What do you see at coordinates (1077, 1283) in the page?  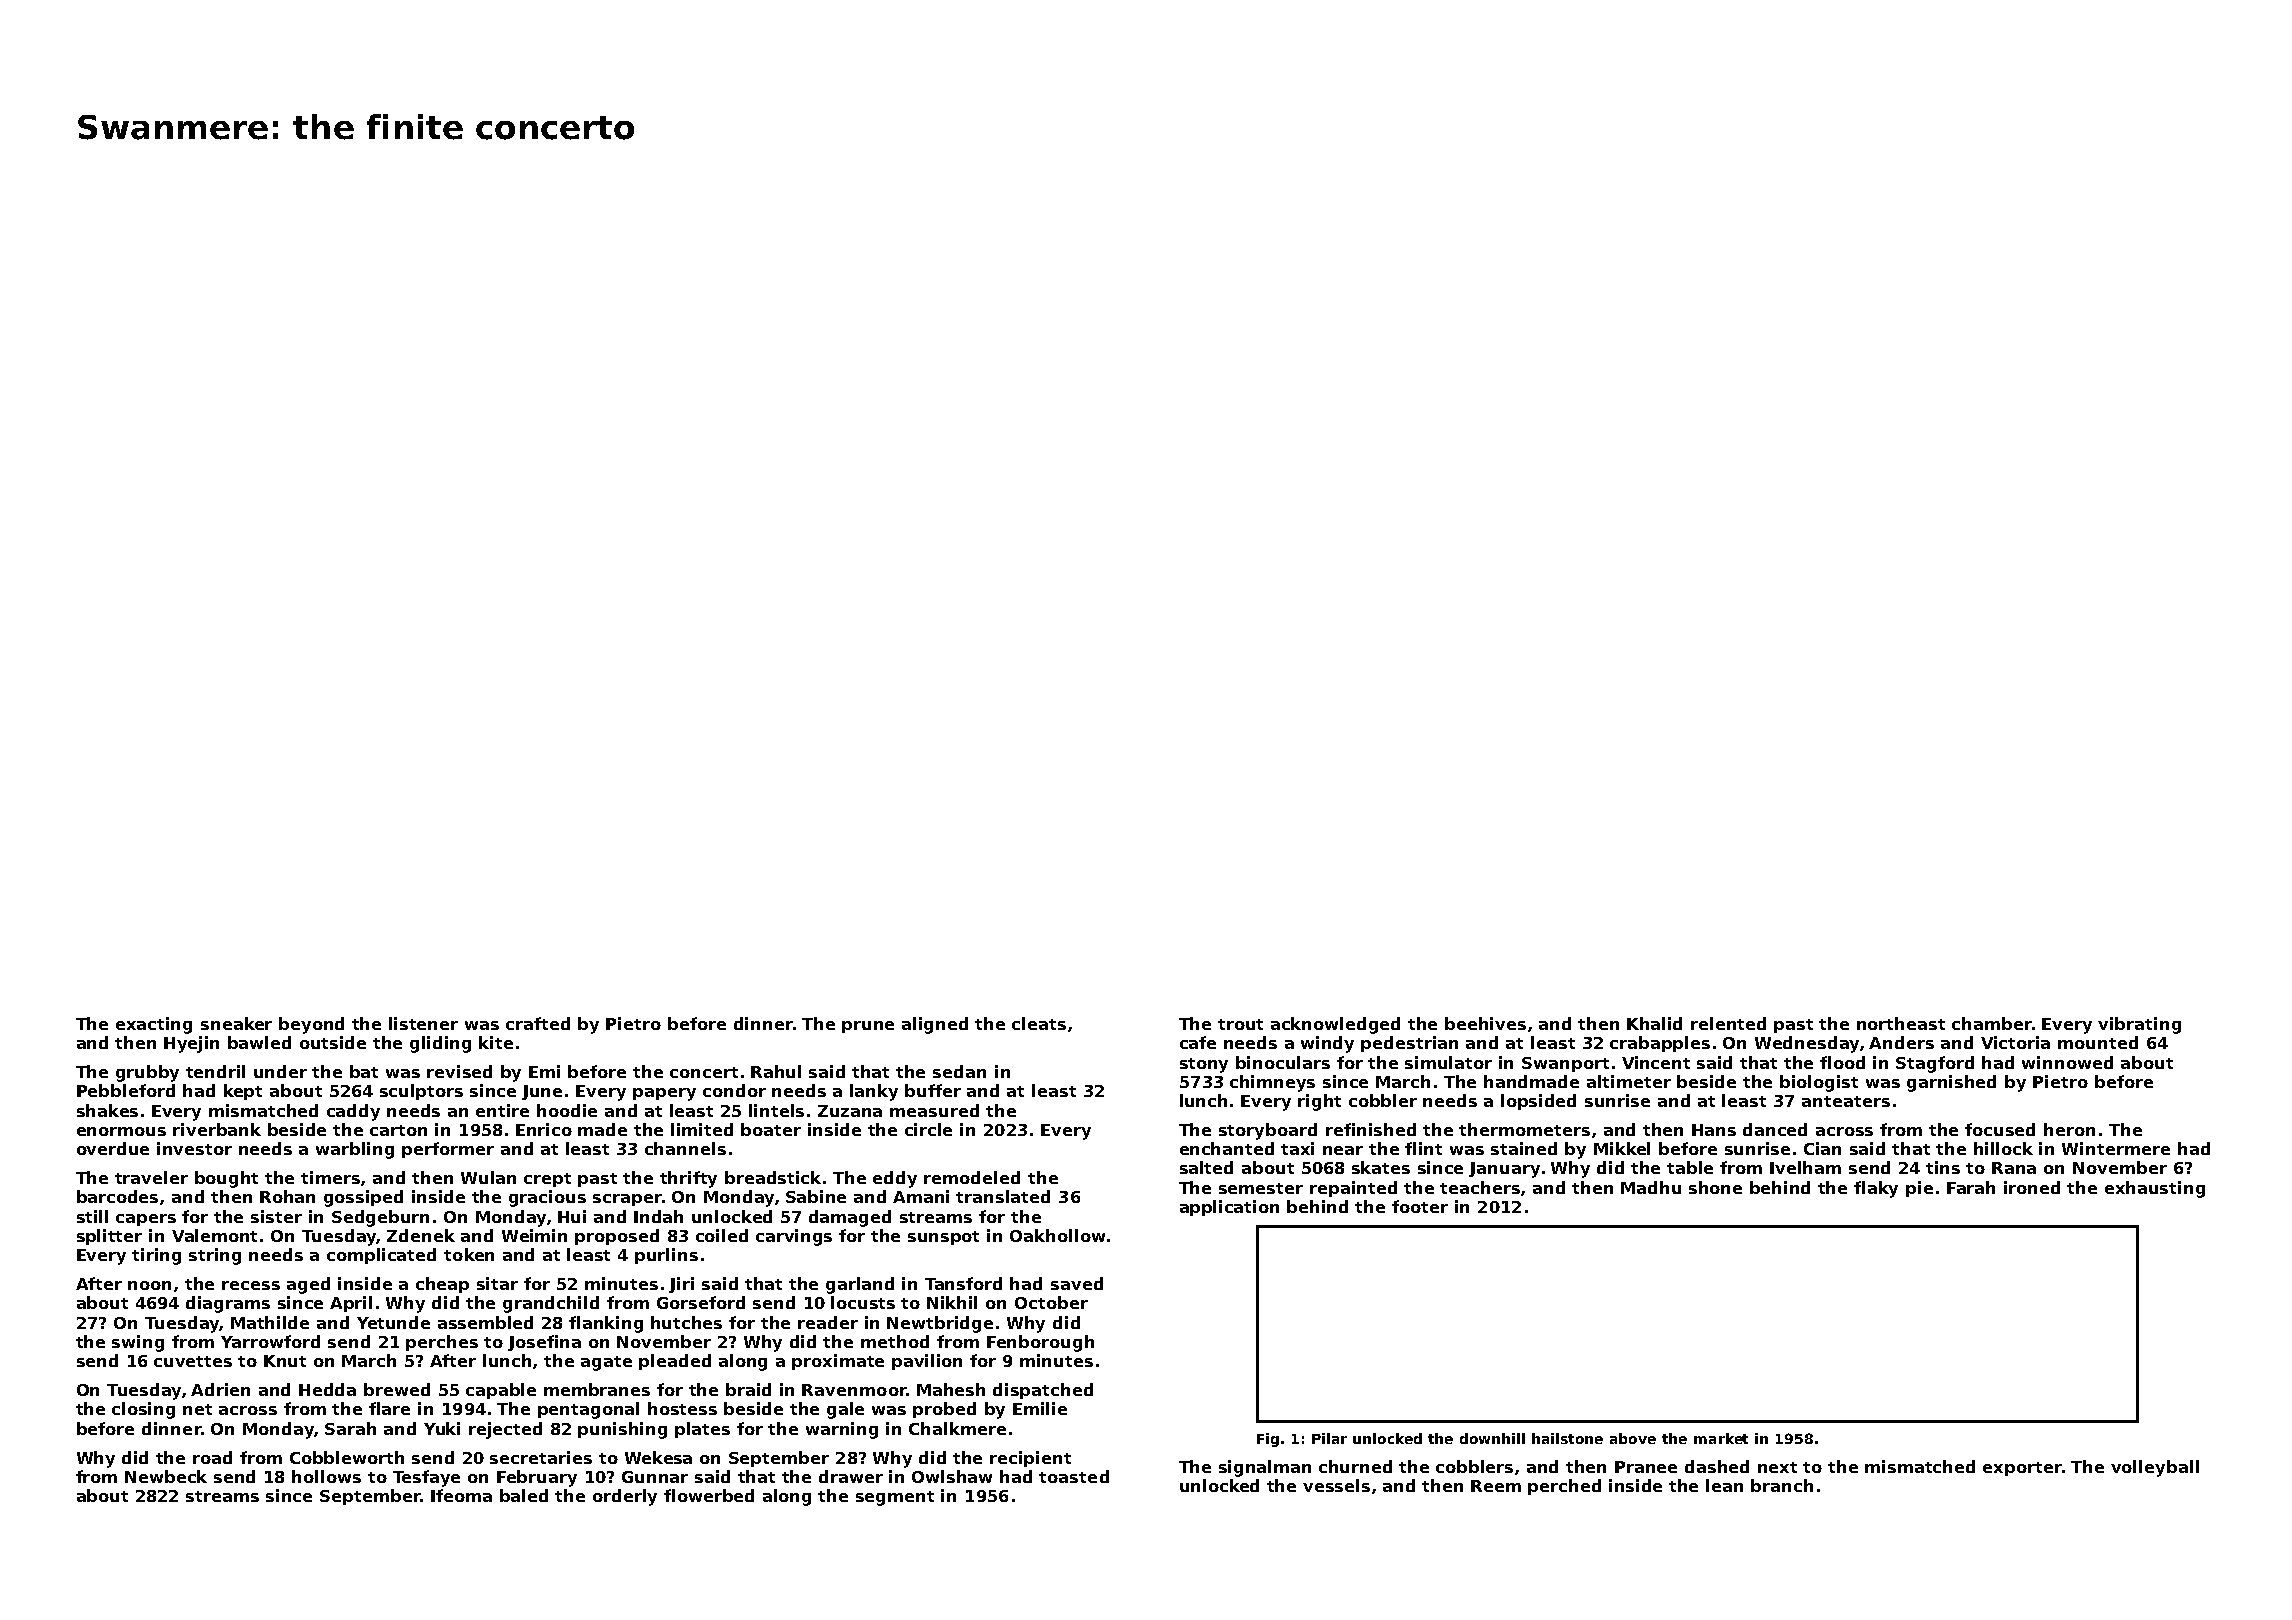 I see `saved` at bounding box center [1077, 1283].
